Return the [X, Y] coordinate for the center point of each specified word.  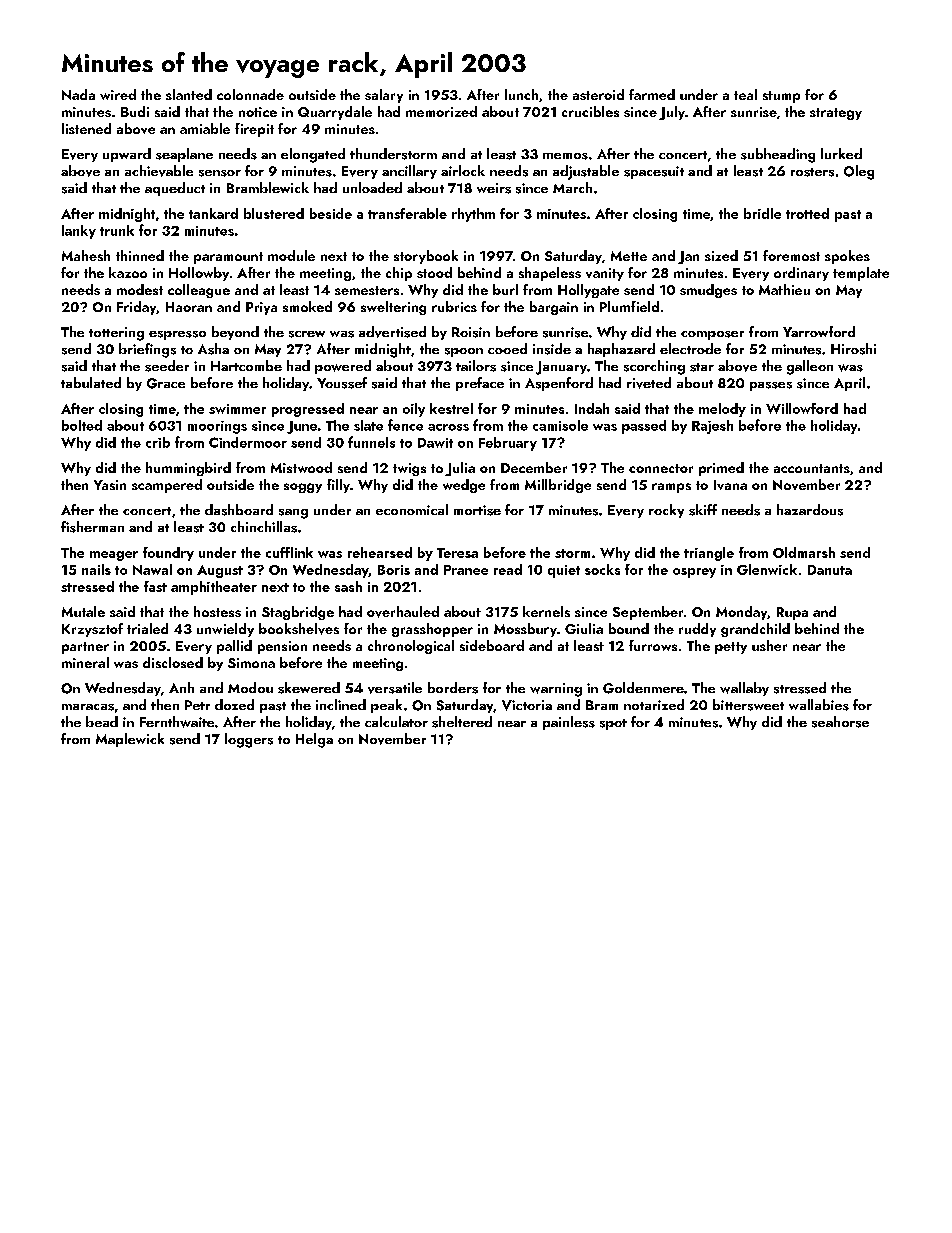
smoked [307, 306]
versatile [395, 688]
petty [731, 648]
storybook [426, 257]
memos [565, 156]
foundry [168, 554]
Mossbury [525, 630]
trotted [807, 213]
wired [118, 94]
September [648, 613]
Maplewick [130, 740]
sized [721, 255]
